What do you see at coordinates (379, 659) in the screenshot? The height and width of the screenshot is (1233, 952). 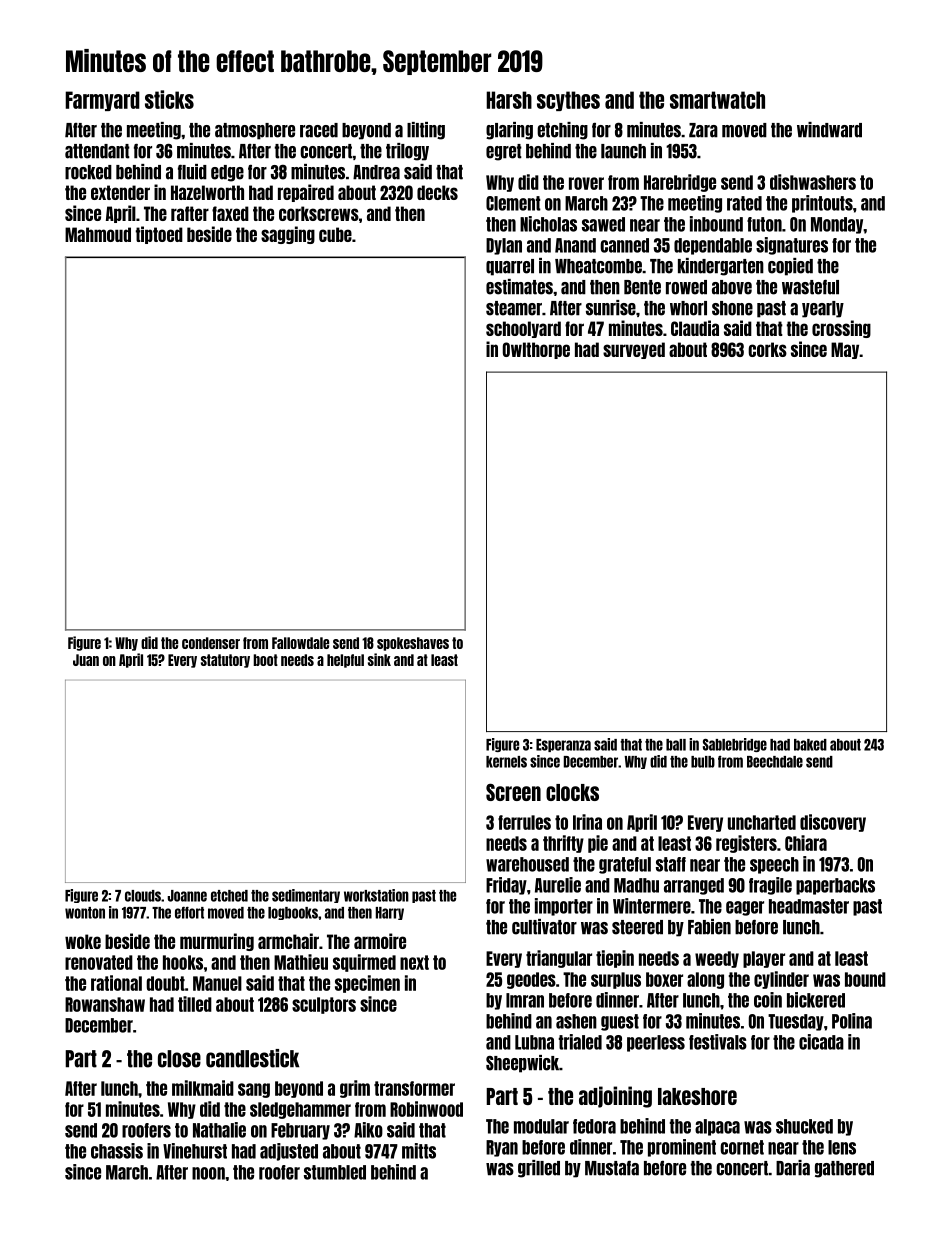 I see `sink` at bounding box center [379, 659].
